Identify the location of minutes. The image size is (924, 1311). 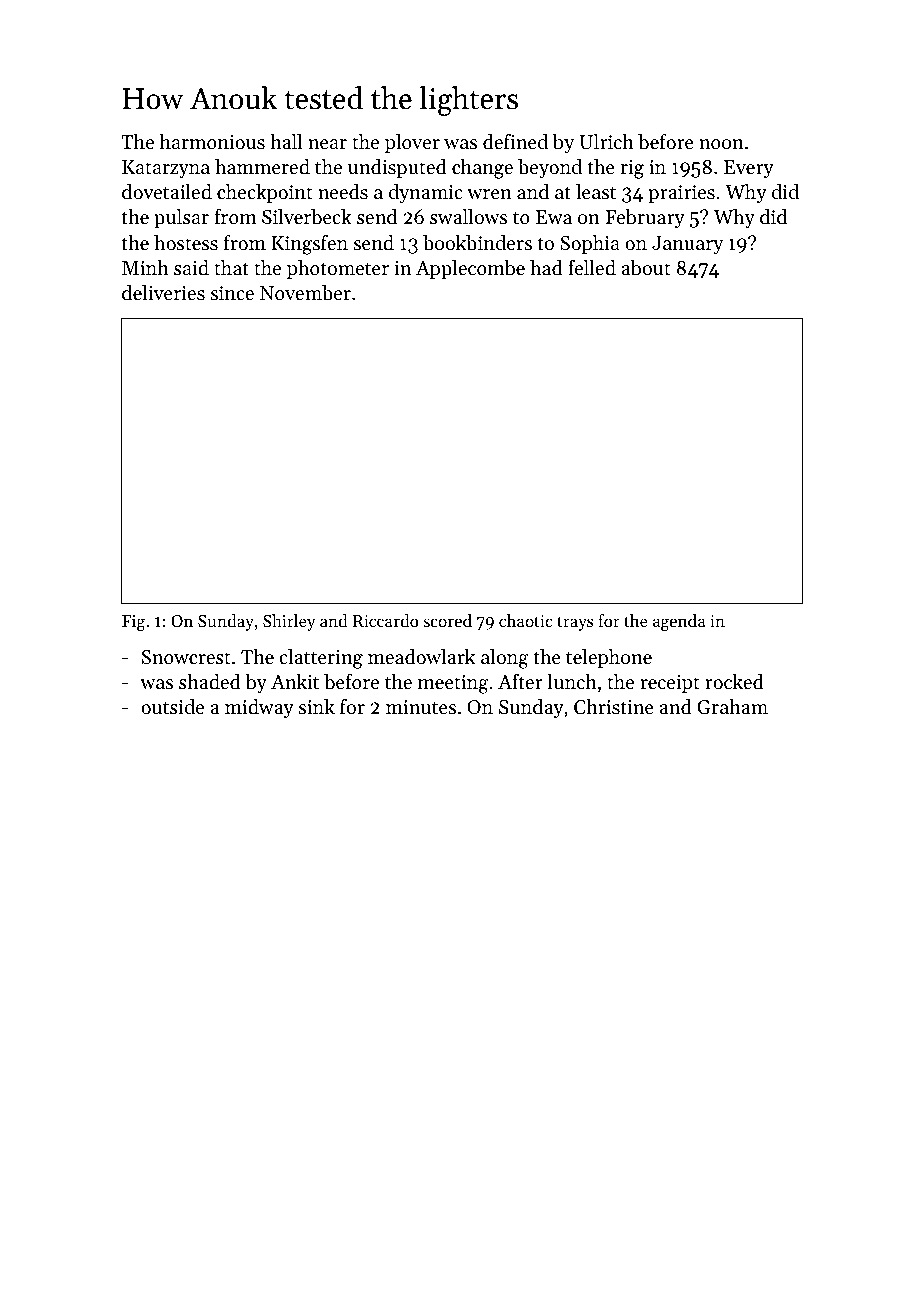
(421, 707).
